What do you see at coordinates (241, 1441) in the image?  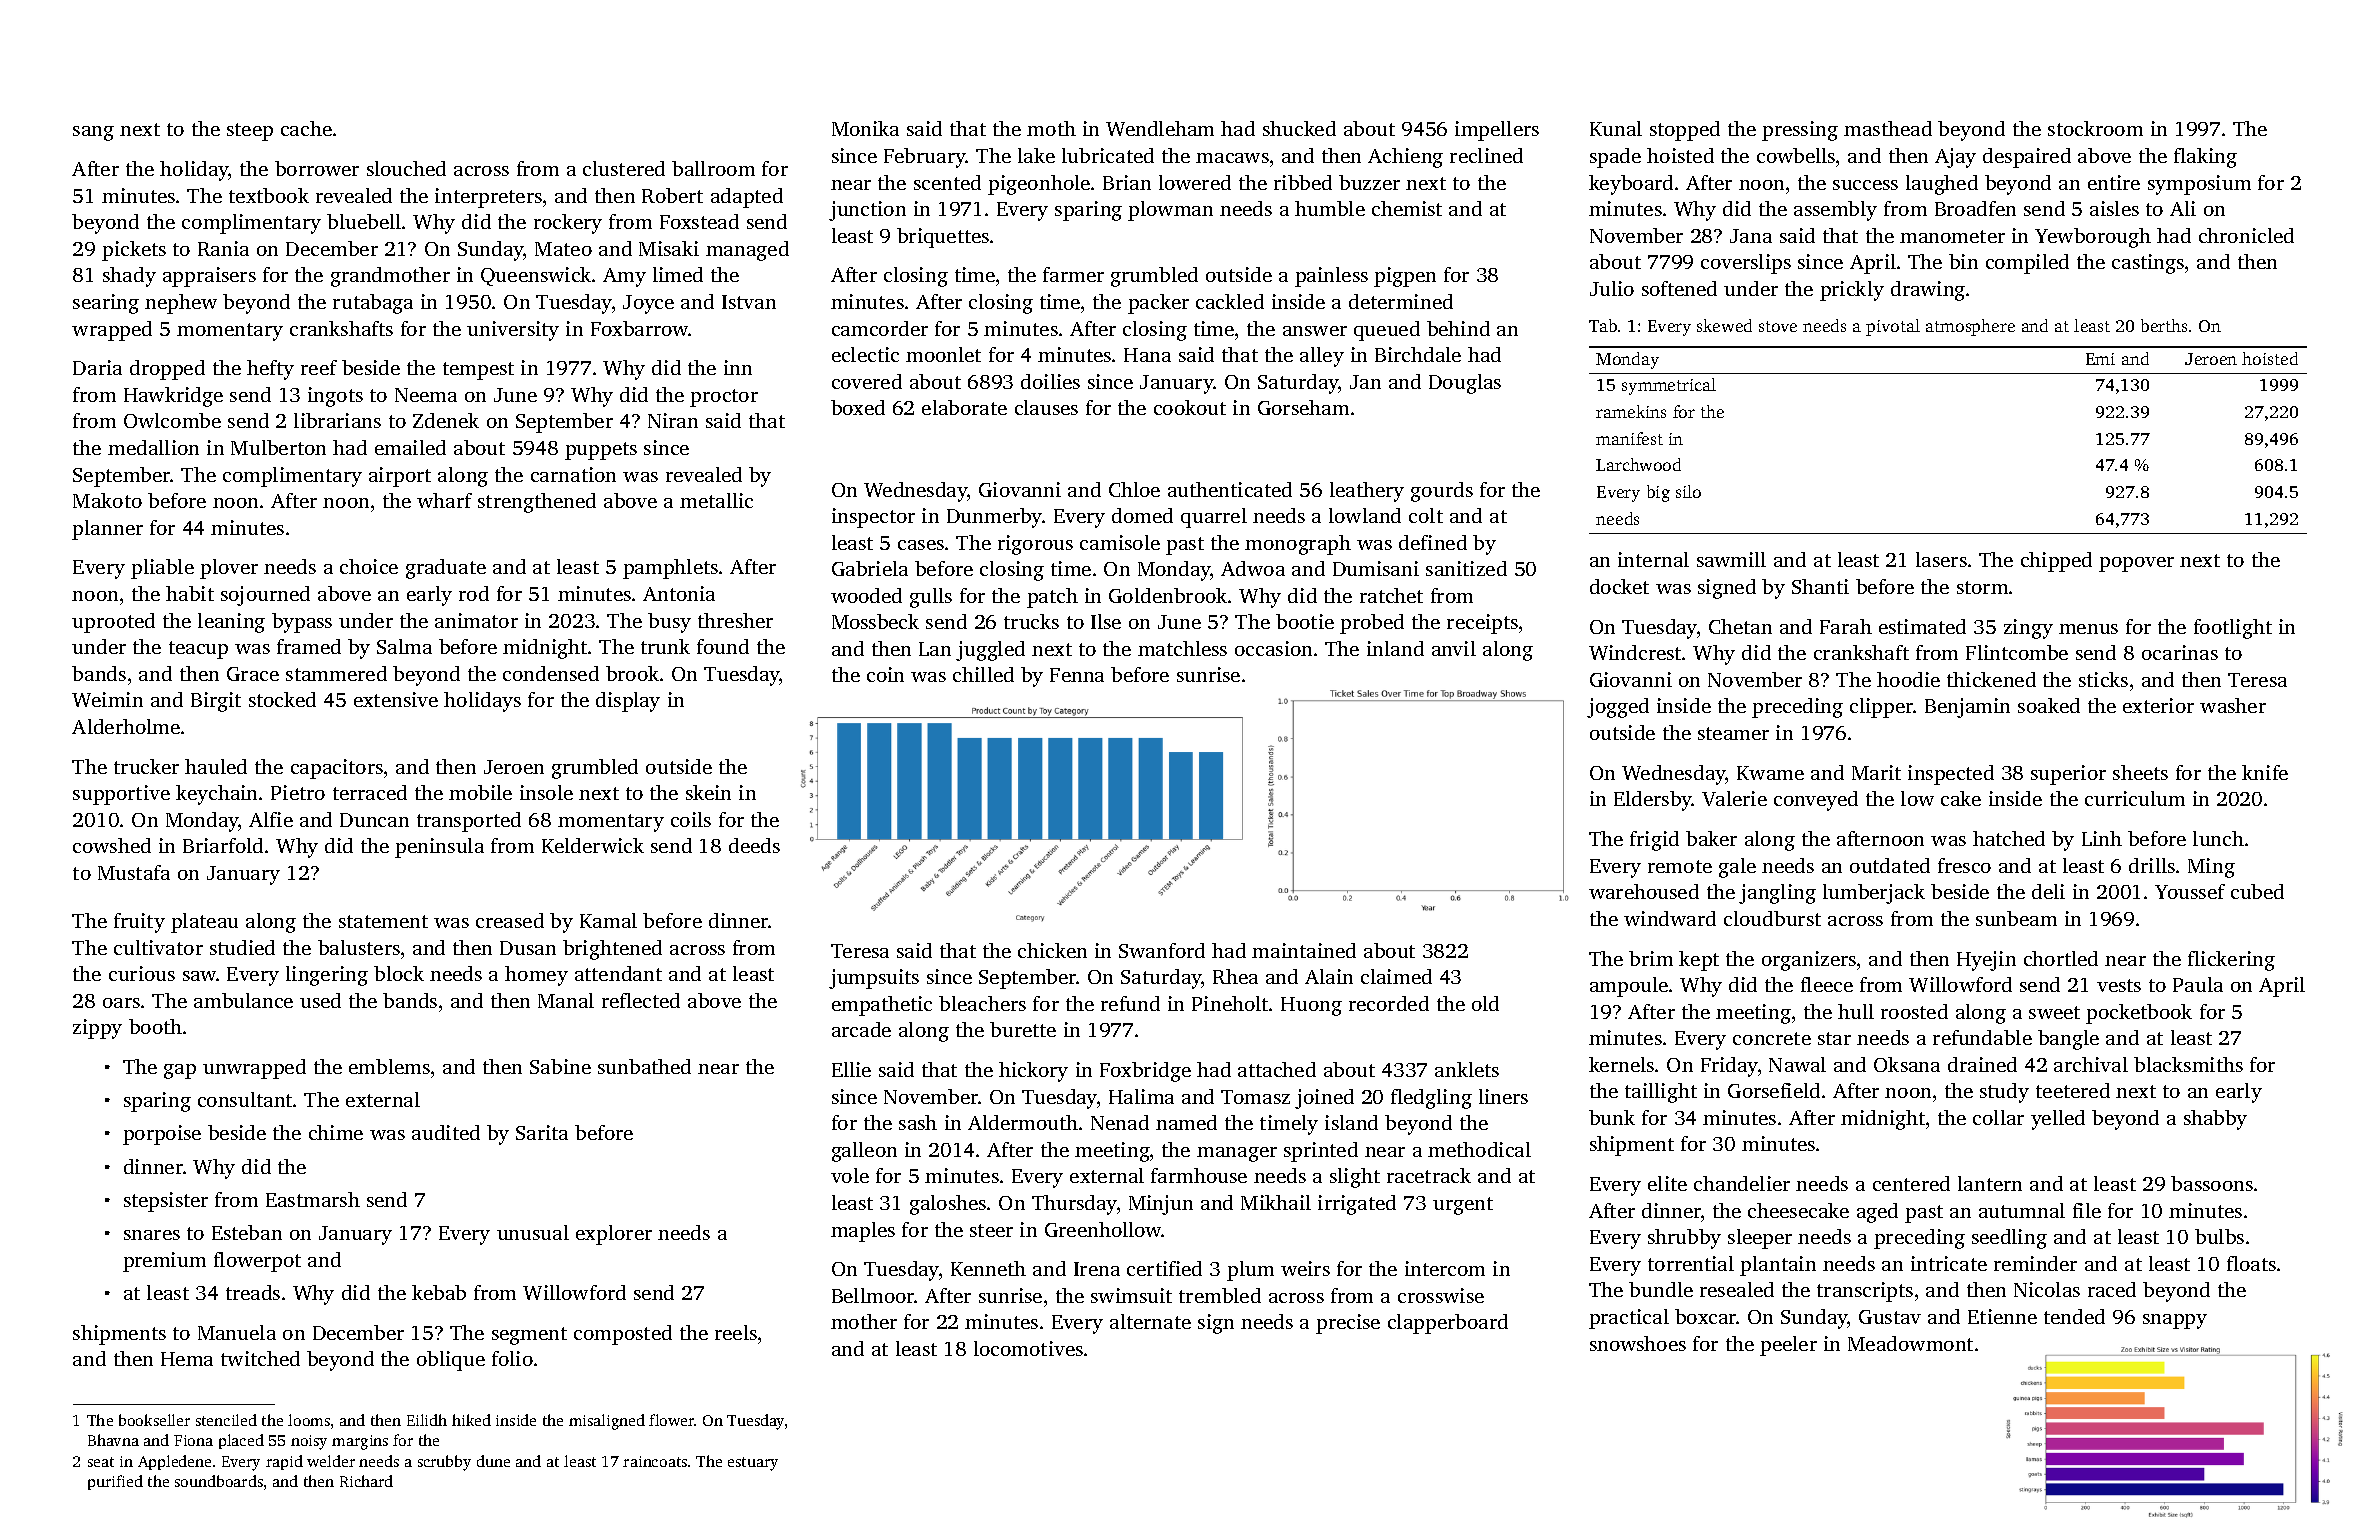 I see `placed` at bounding box center [241, 1441].
